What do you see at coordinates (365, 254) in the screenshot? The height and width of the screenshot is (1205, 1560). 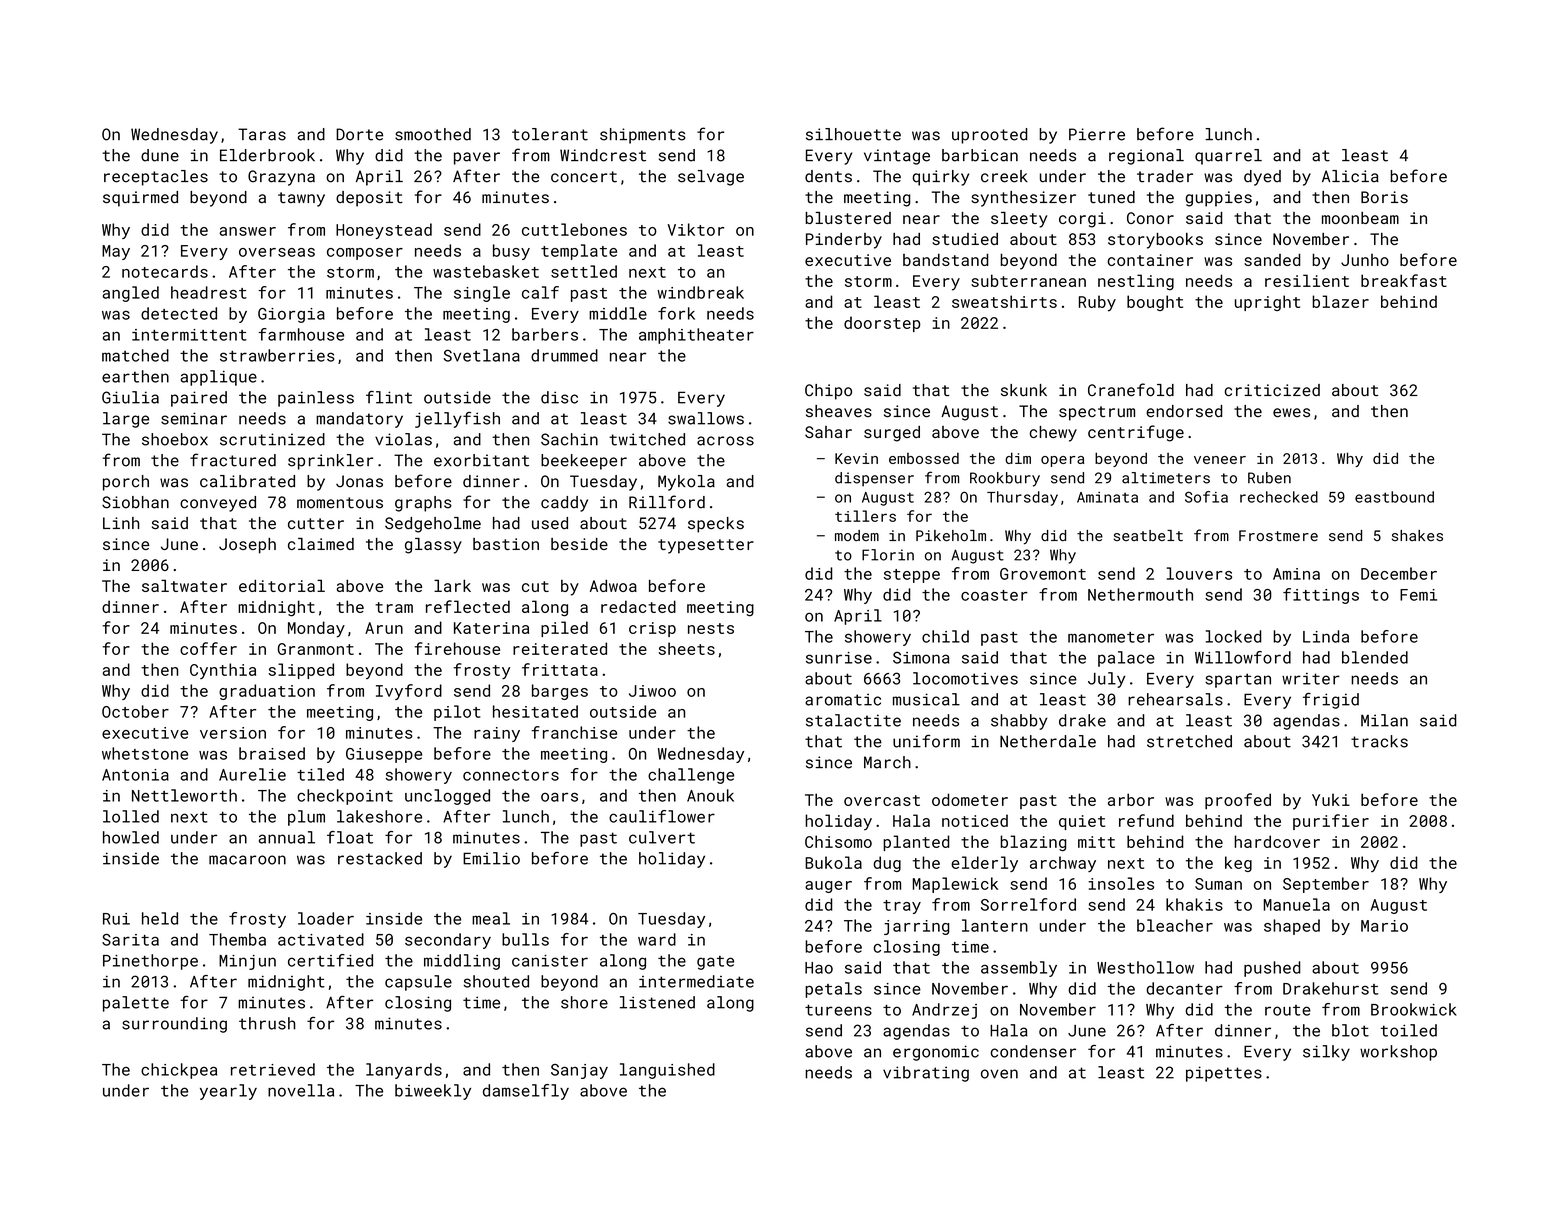 I see `composer` at bounding box center [365, 254].
